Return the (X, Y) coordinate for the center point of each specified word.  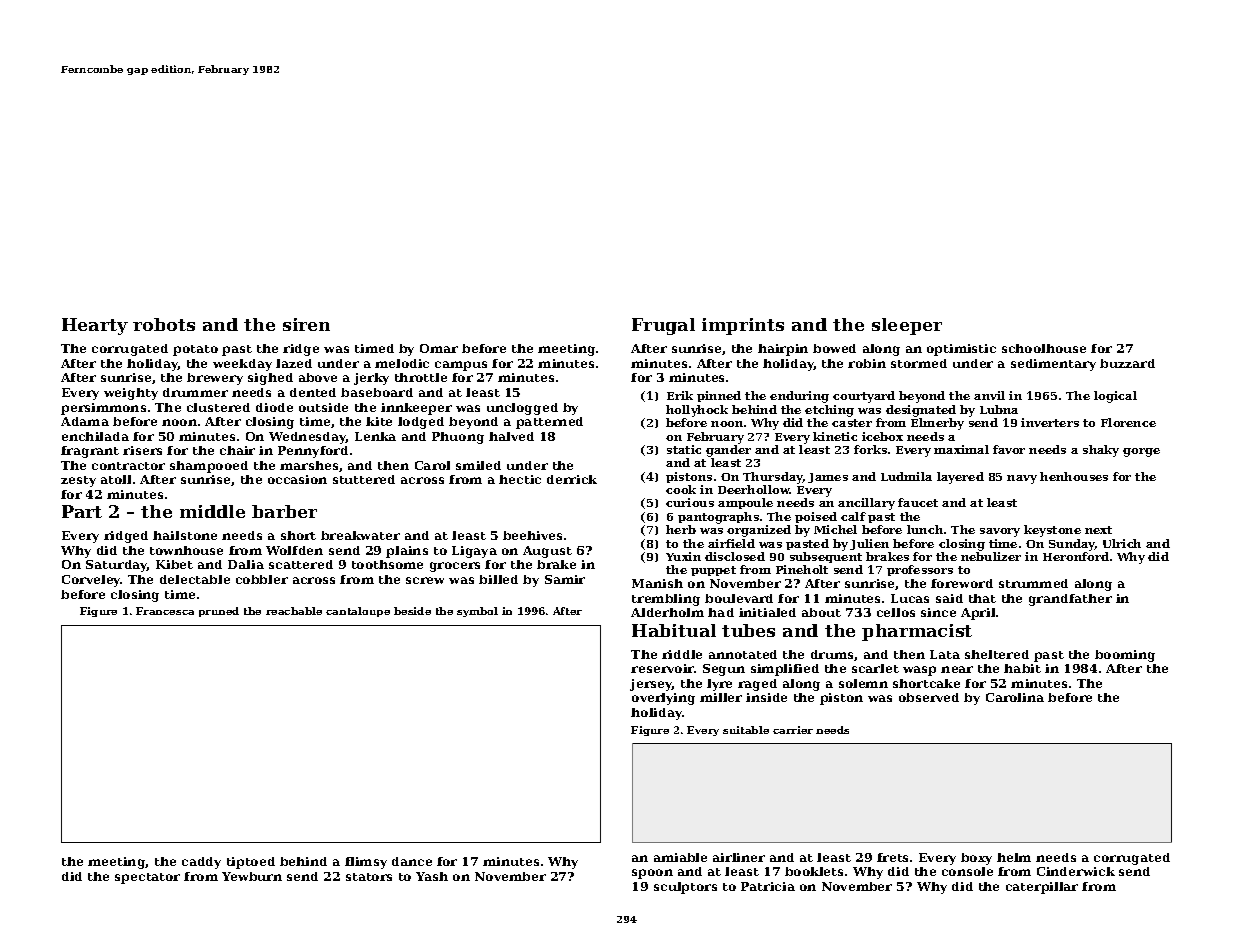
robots (164, 324)
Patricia (768, 886)
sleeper (907, 326)
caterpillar (1042, 888)
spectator (147, 878)
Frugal (663, 326)
